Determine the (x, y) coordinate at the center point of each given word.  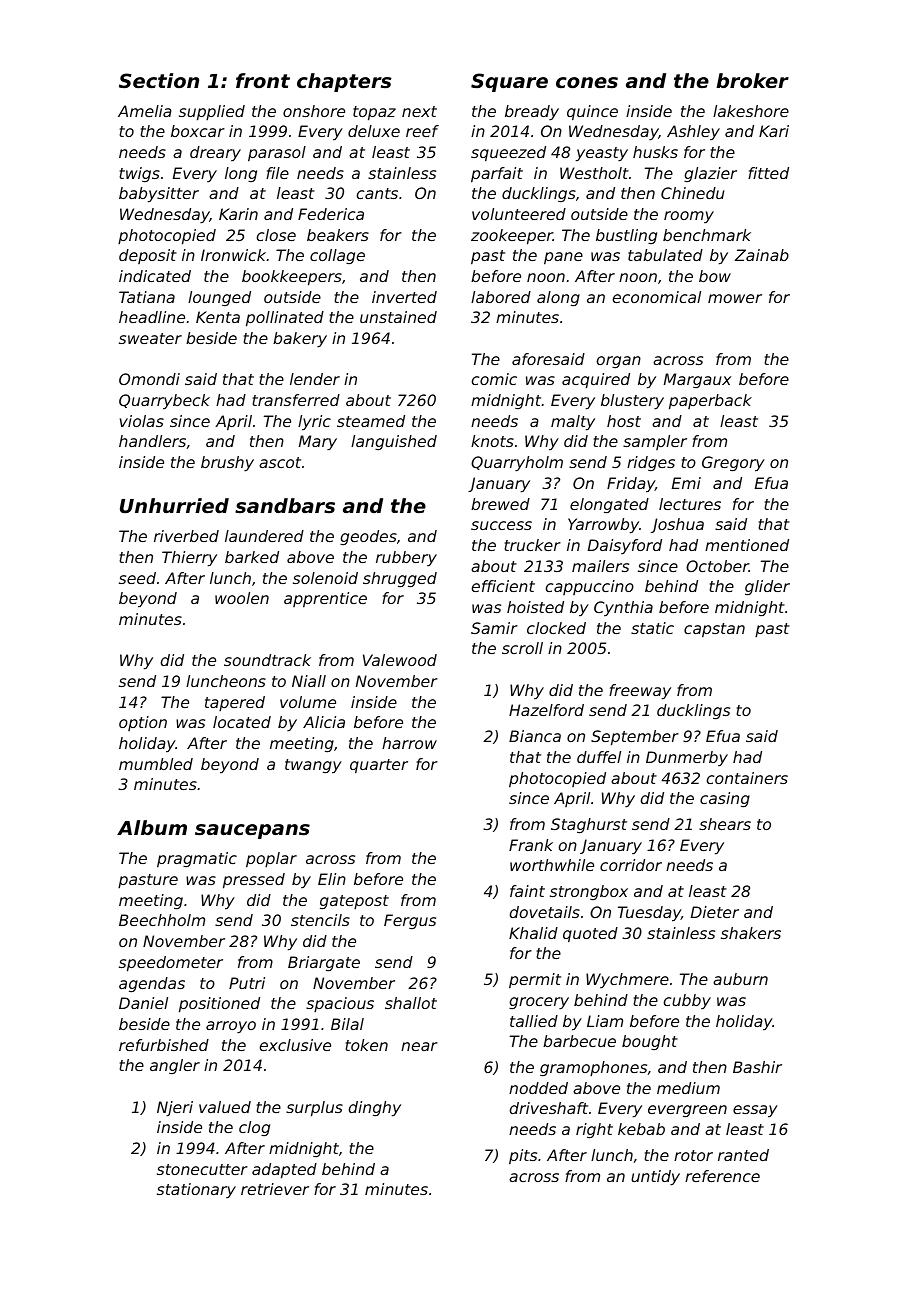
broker (752, 80)
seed (137, 578)
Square (509, 82)
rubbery (406, 558)
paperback (710, 402)
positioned (219, 1005)
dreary (215, 153)
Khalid (533, 933)
